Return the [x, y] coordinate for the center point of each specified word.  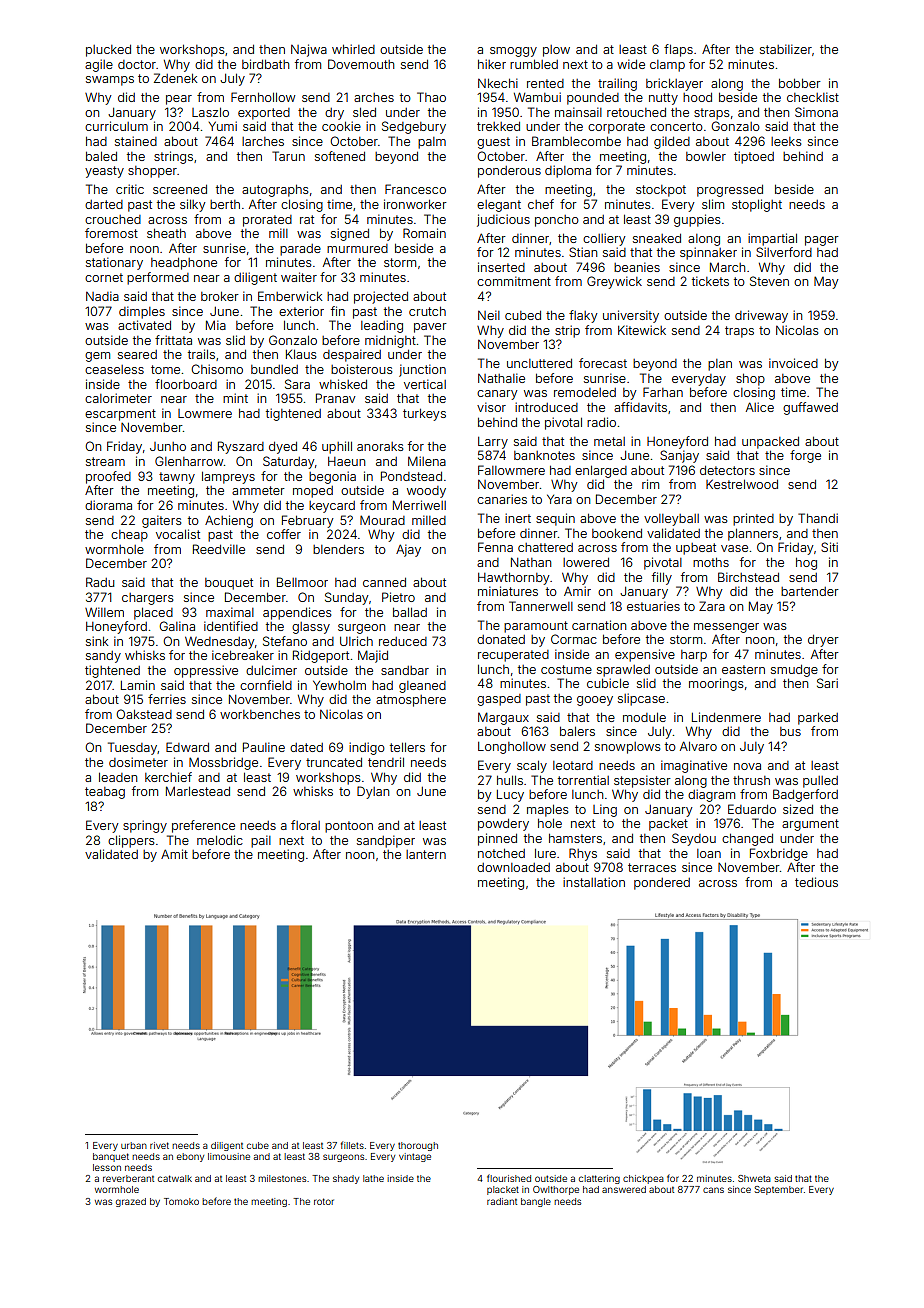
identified [231, 626]
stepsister [642, 781]
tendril [386, 762]
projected [381, 297]
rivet [159, 1145]
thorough [418, 1146]
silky [193, 205]
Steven [769, 281]
